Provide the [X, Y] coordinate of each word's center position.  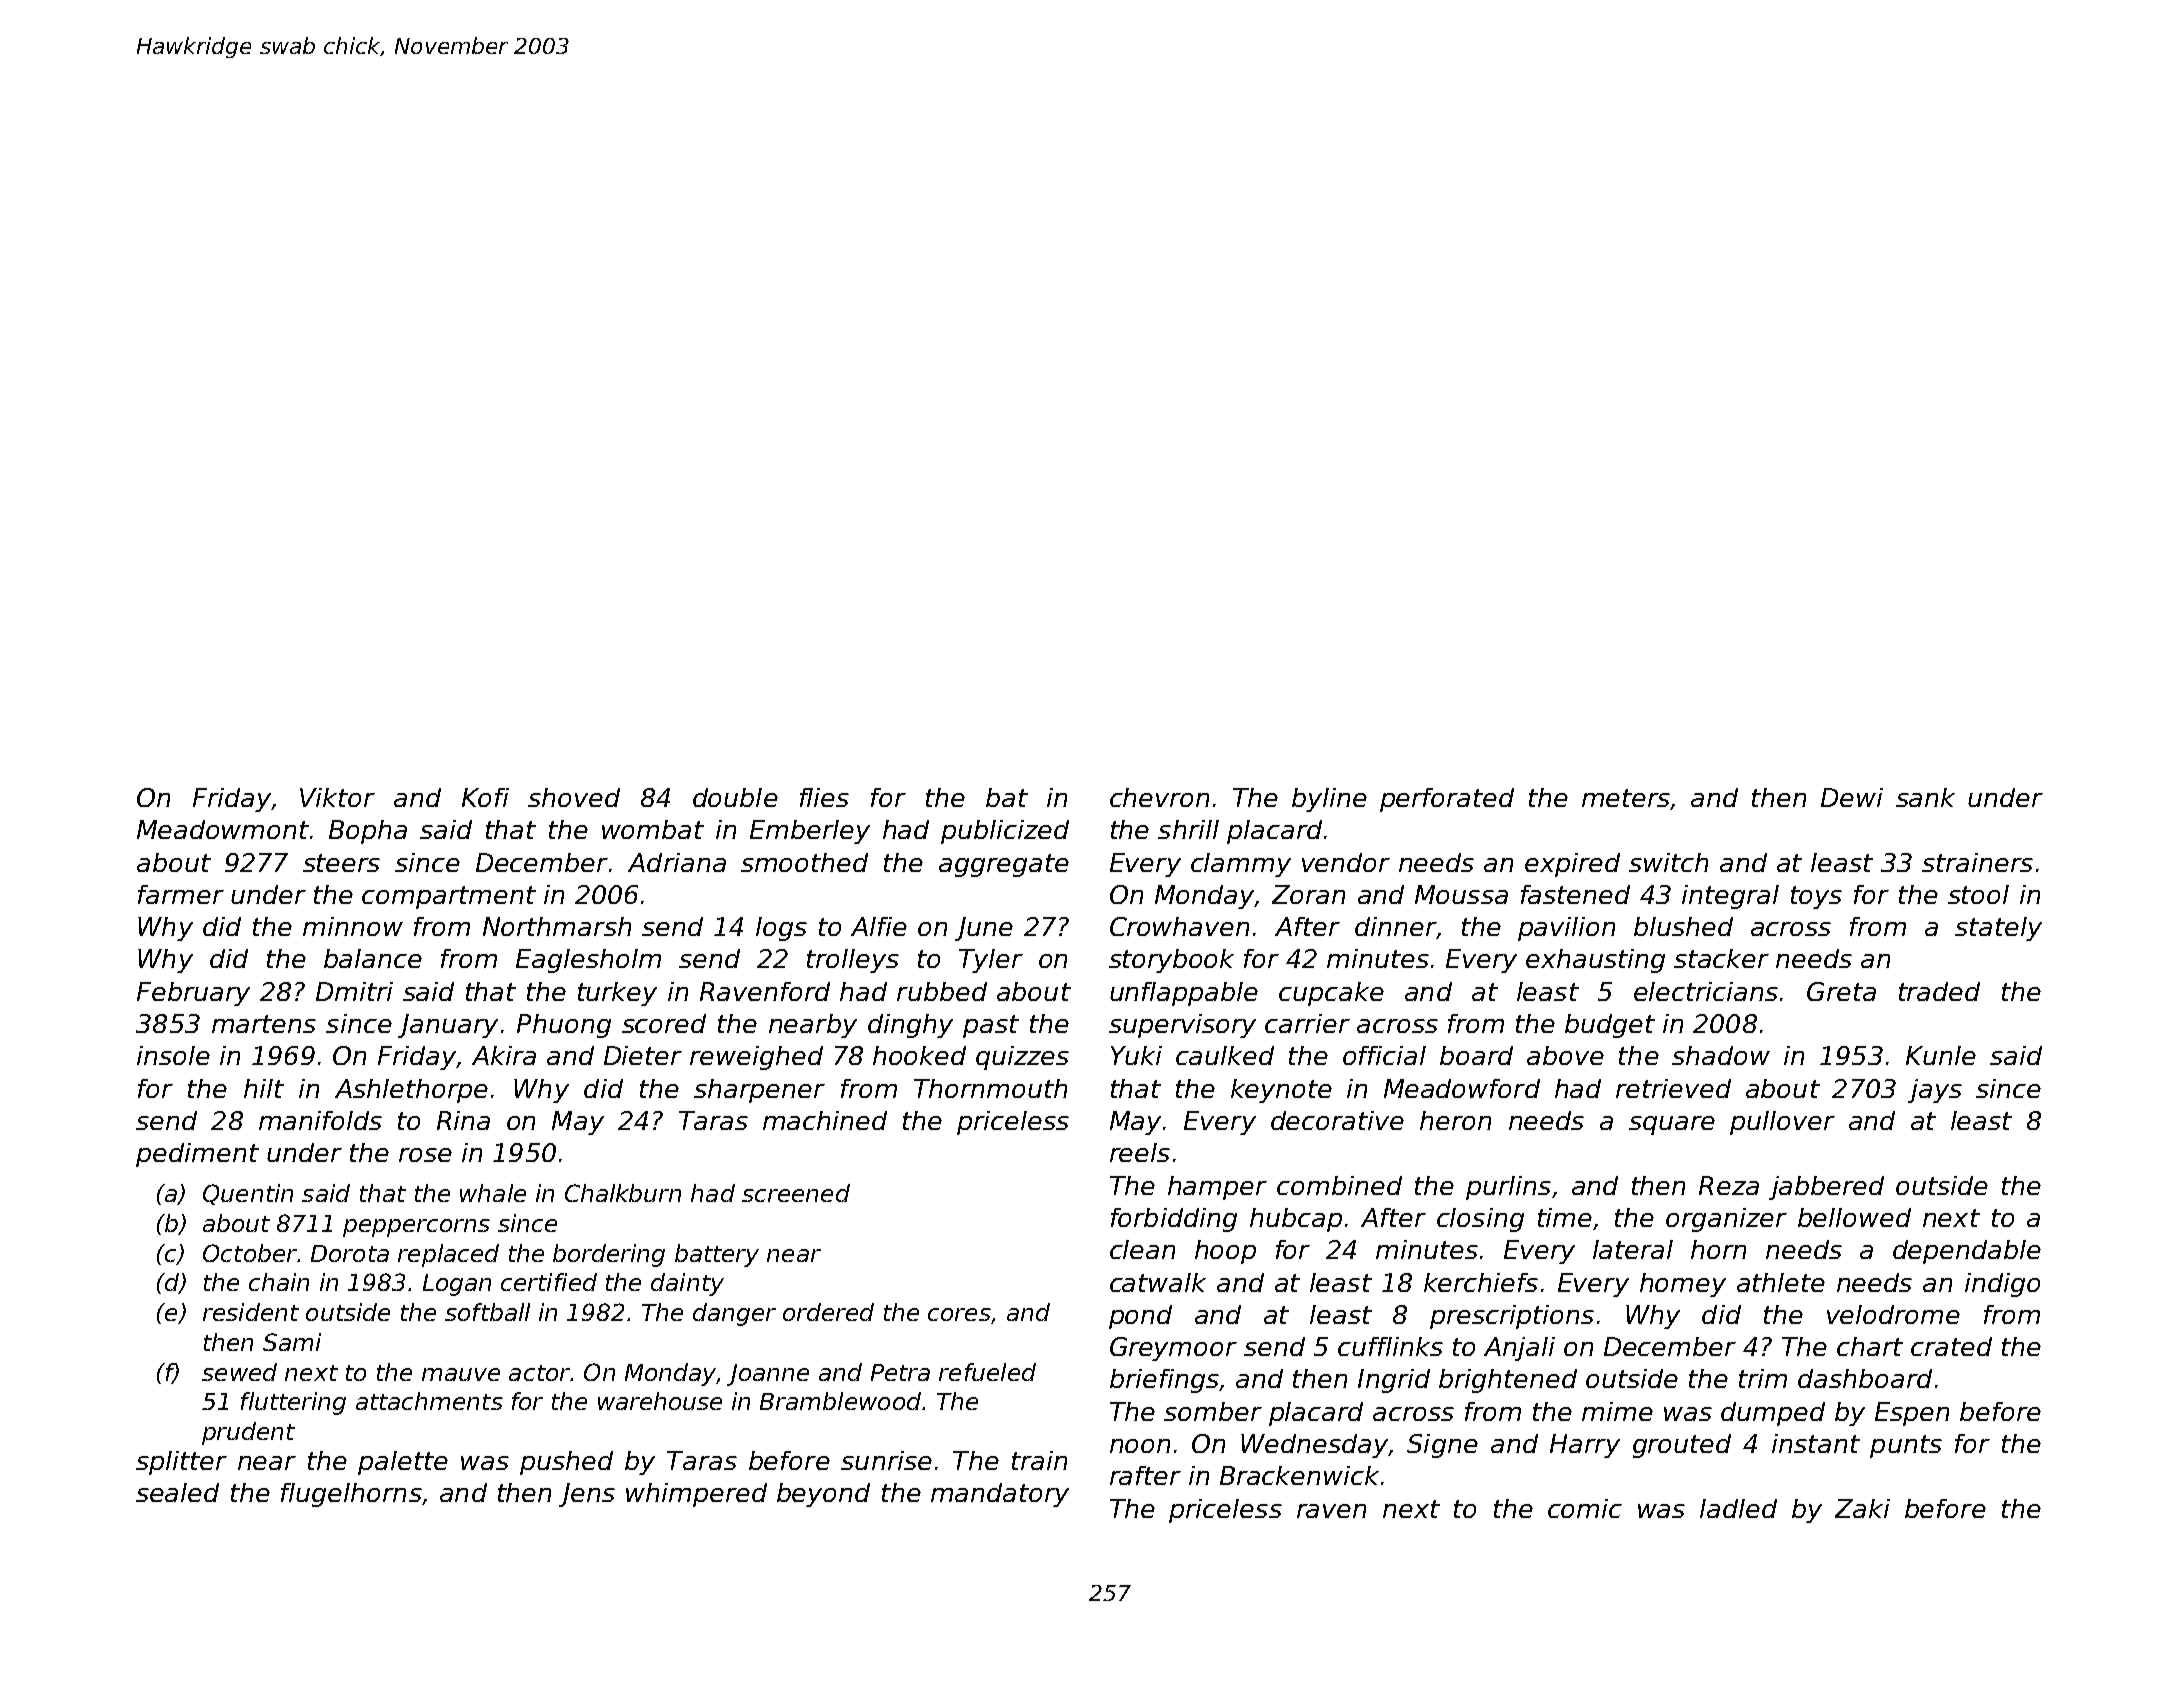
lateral [1633, 1249]
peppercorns [416, 1228]
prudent [248, 1433]
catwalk [1158, 1282]
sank [1925, 797]
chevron [1159, 797]
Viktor [337, 797]
